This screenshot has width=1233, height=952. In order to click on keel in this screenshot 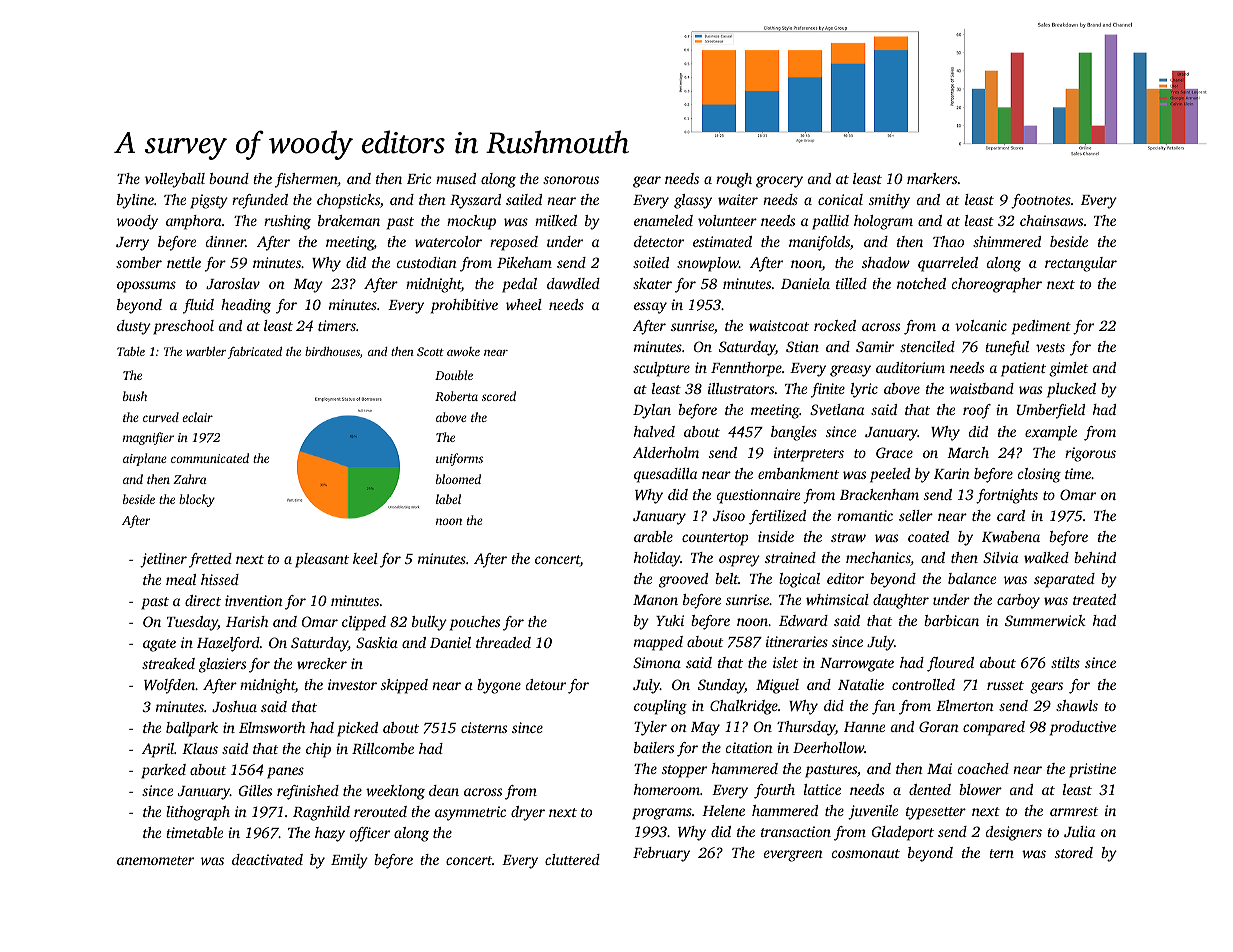, I will do `click(365, 558)`.
